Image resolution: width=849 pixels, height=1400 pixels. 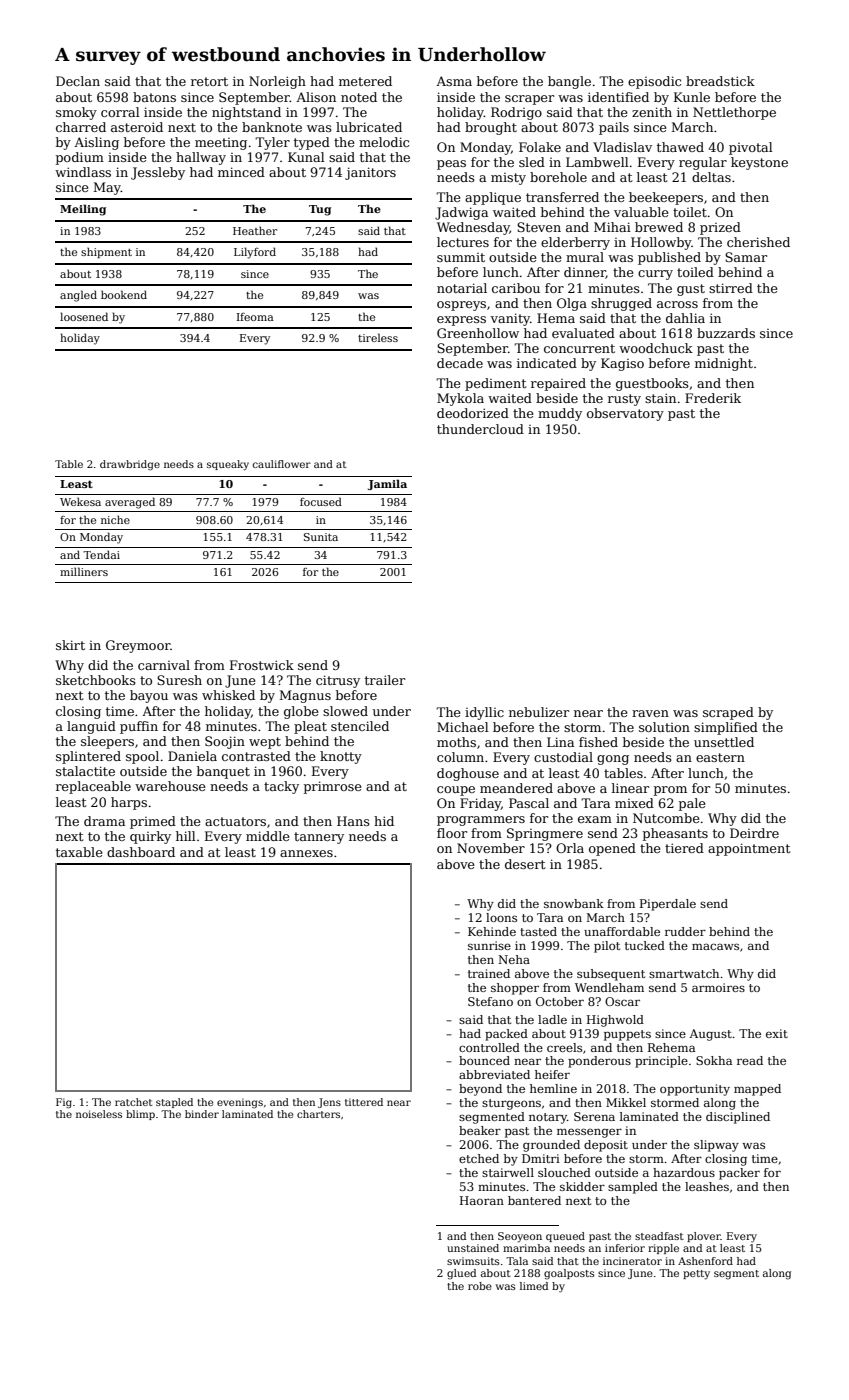 I want to click on limed, so click(x=534, y=1286).
